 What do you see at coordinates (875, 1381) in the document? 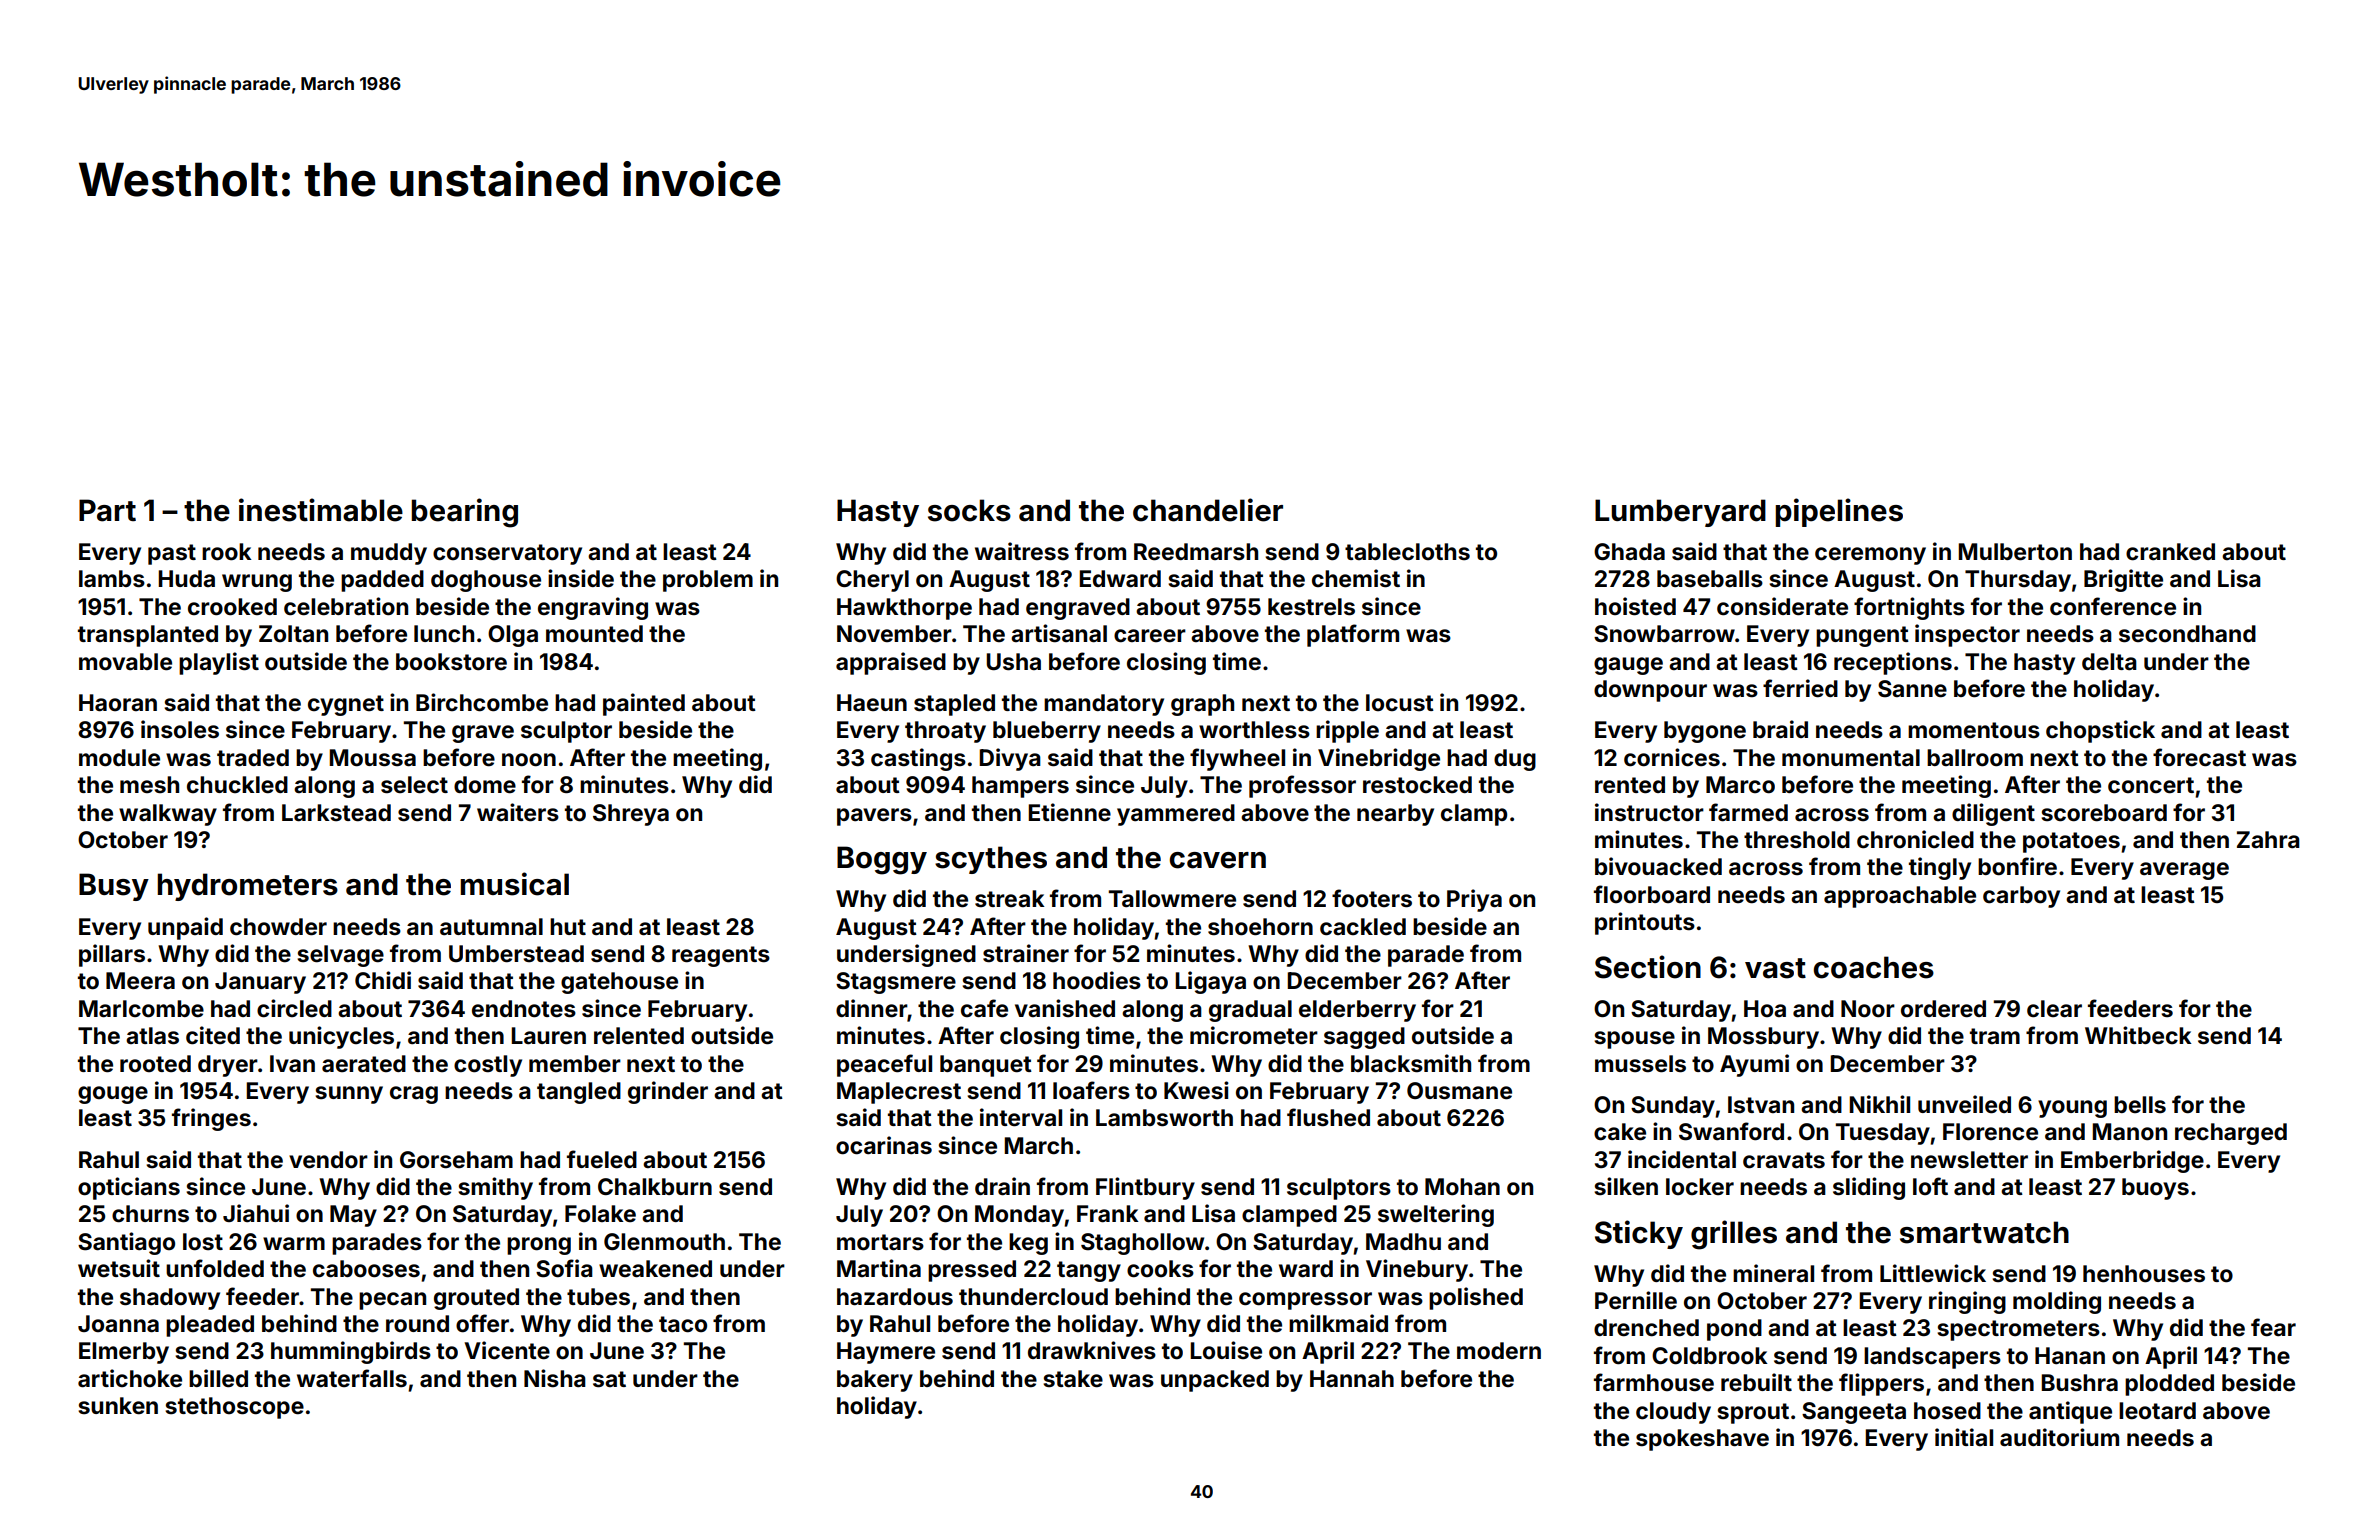
I see `bakery` at bounding box center [875, 1381].
